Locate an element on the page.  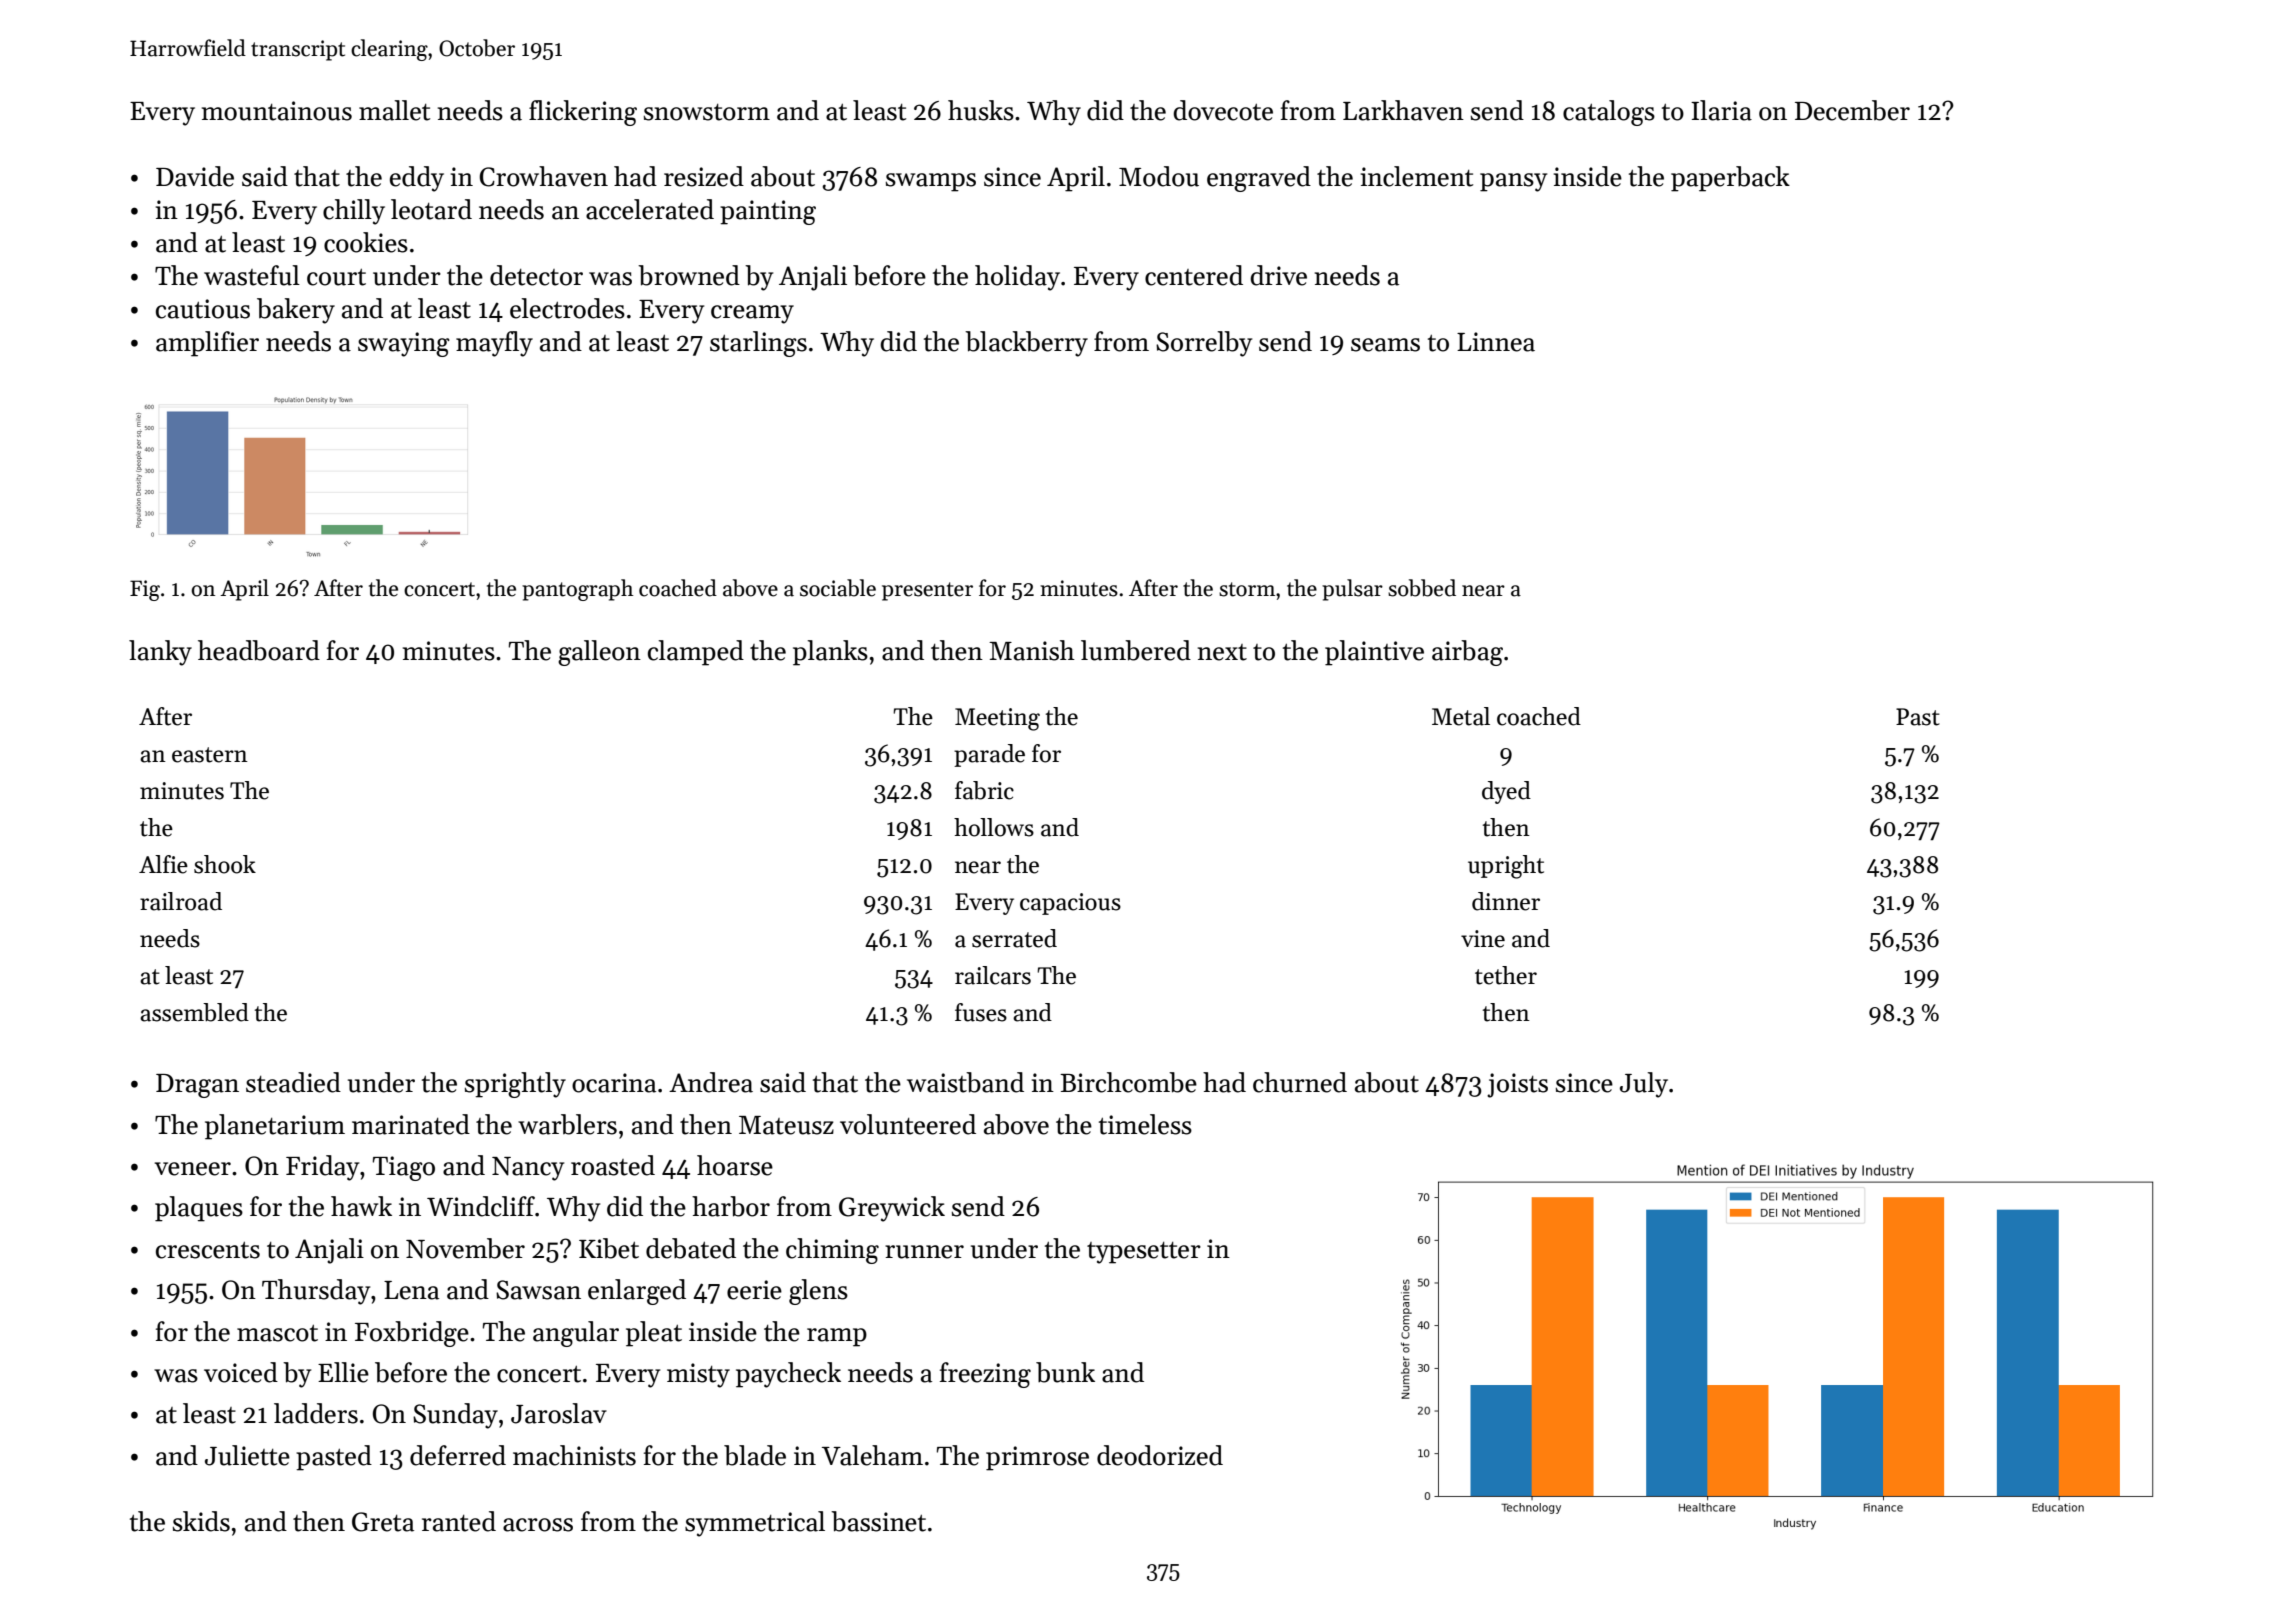
flickering is located at coordinates (583, 113).
